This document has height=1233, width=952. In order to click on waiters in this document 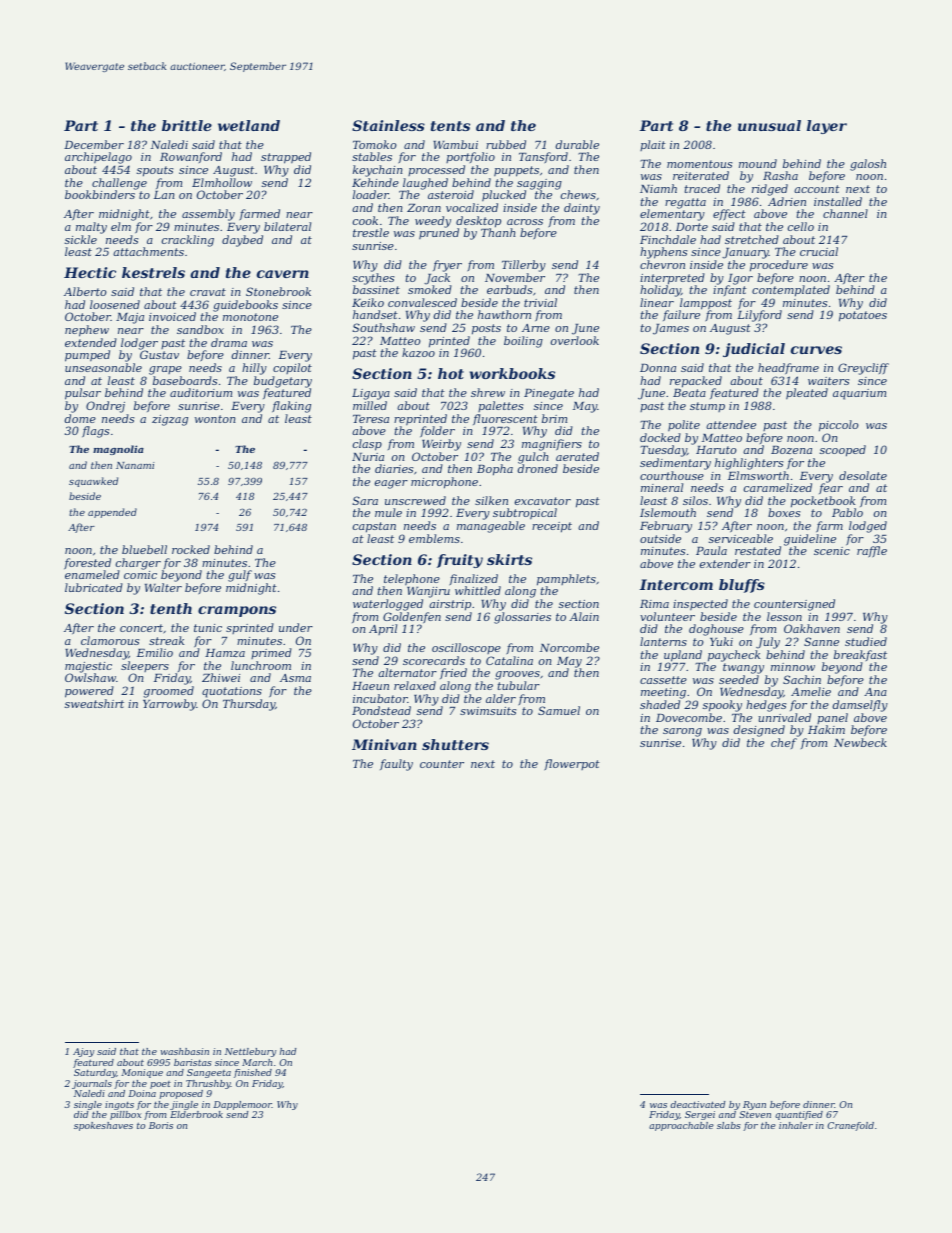, I will do `click(828, 381)`.
